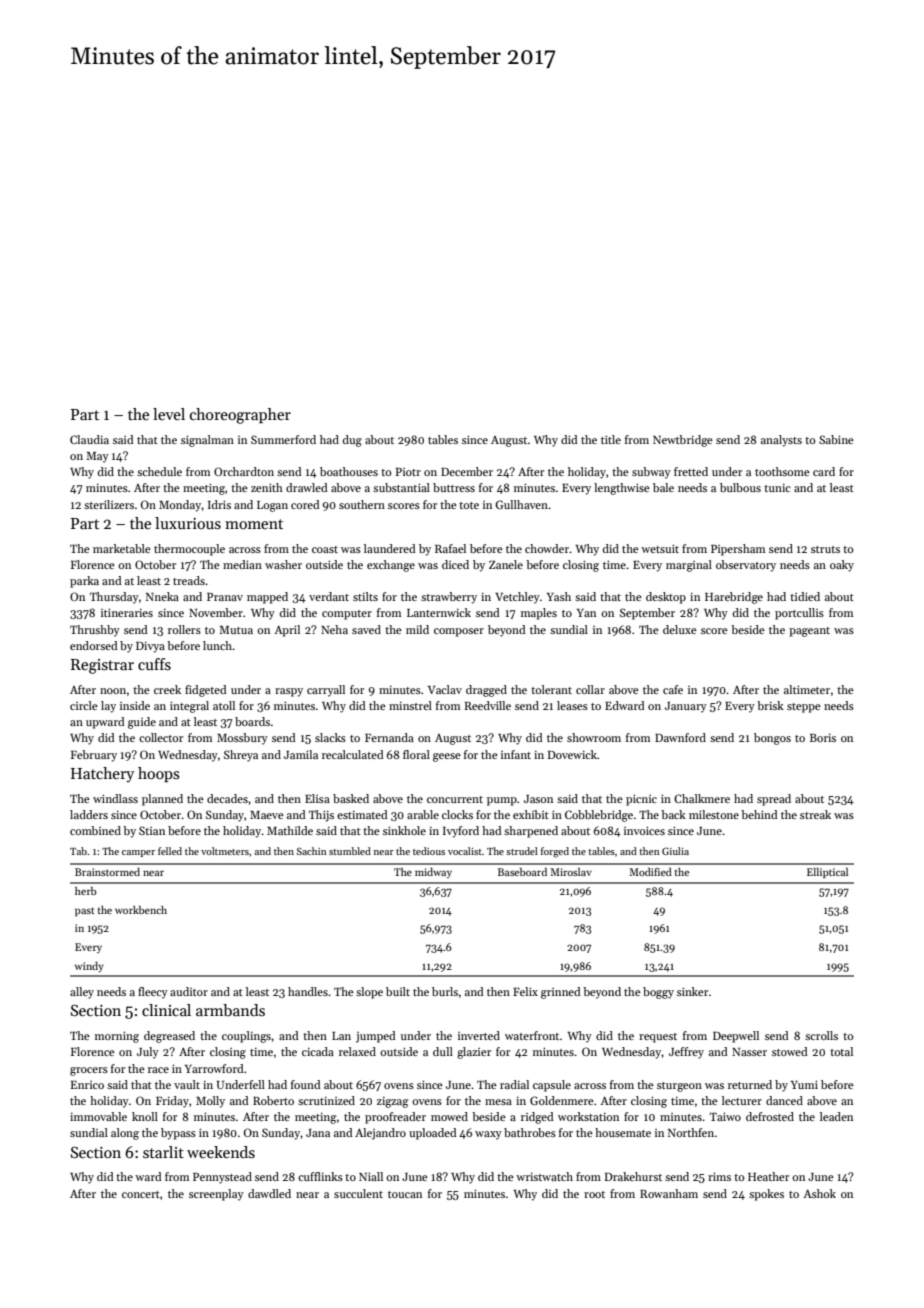 Image resolution: width=924 pixels, height=1308 pixels. What do you see at coordinates (824, 471) in the screenshot?
I see `card` at bounding box center [824, 471].
